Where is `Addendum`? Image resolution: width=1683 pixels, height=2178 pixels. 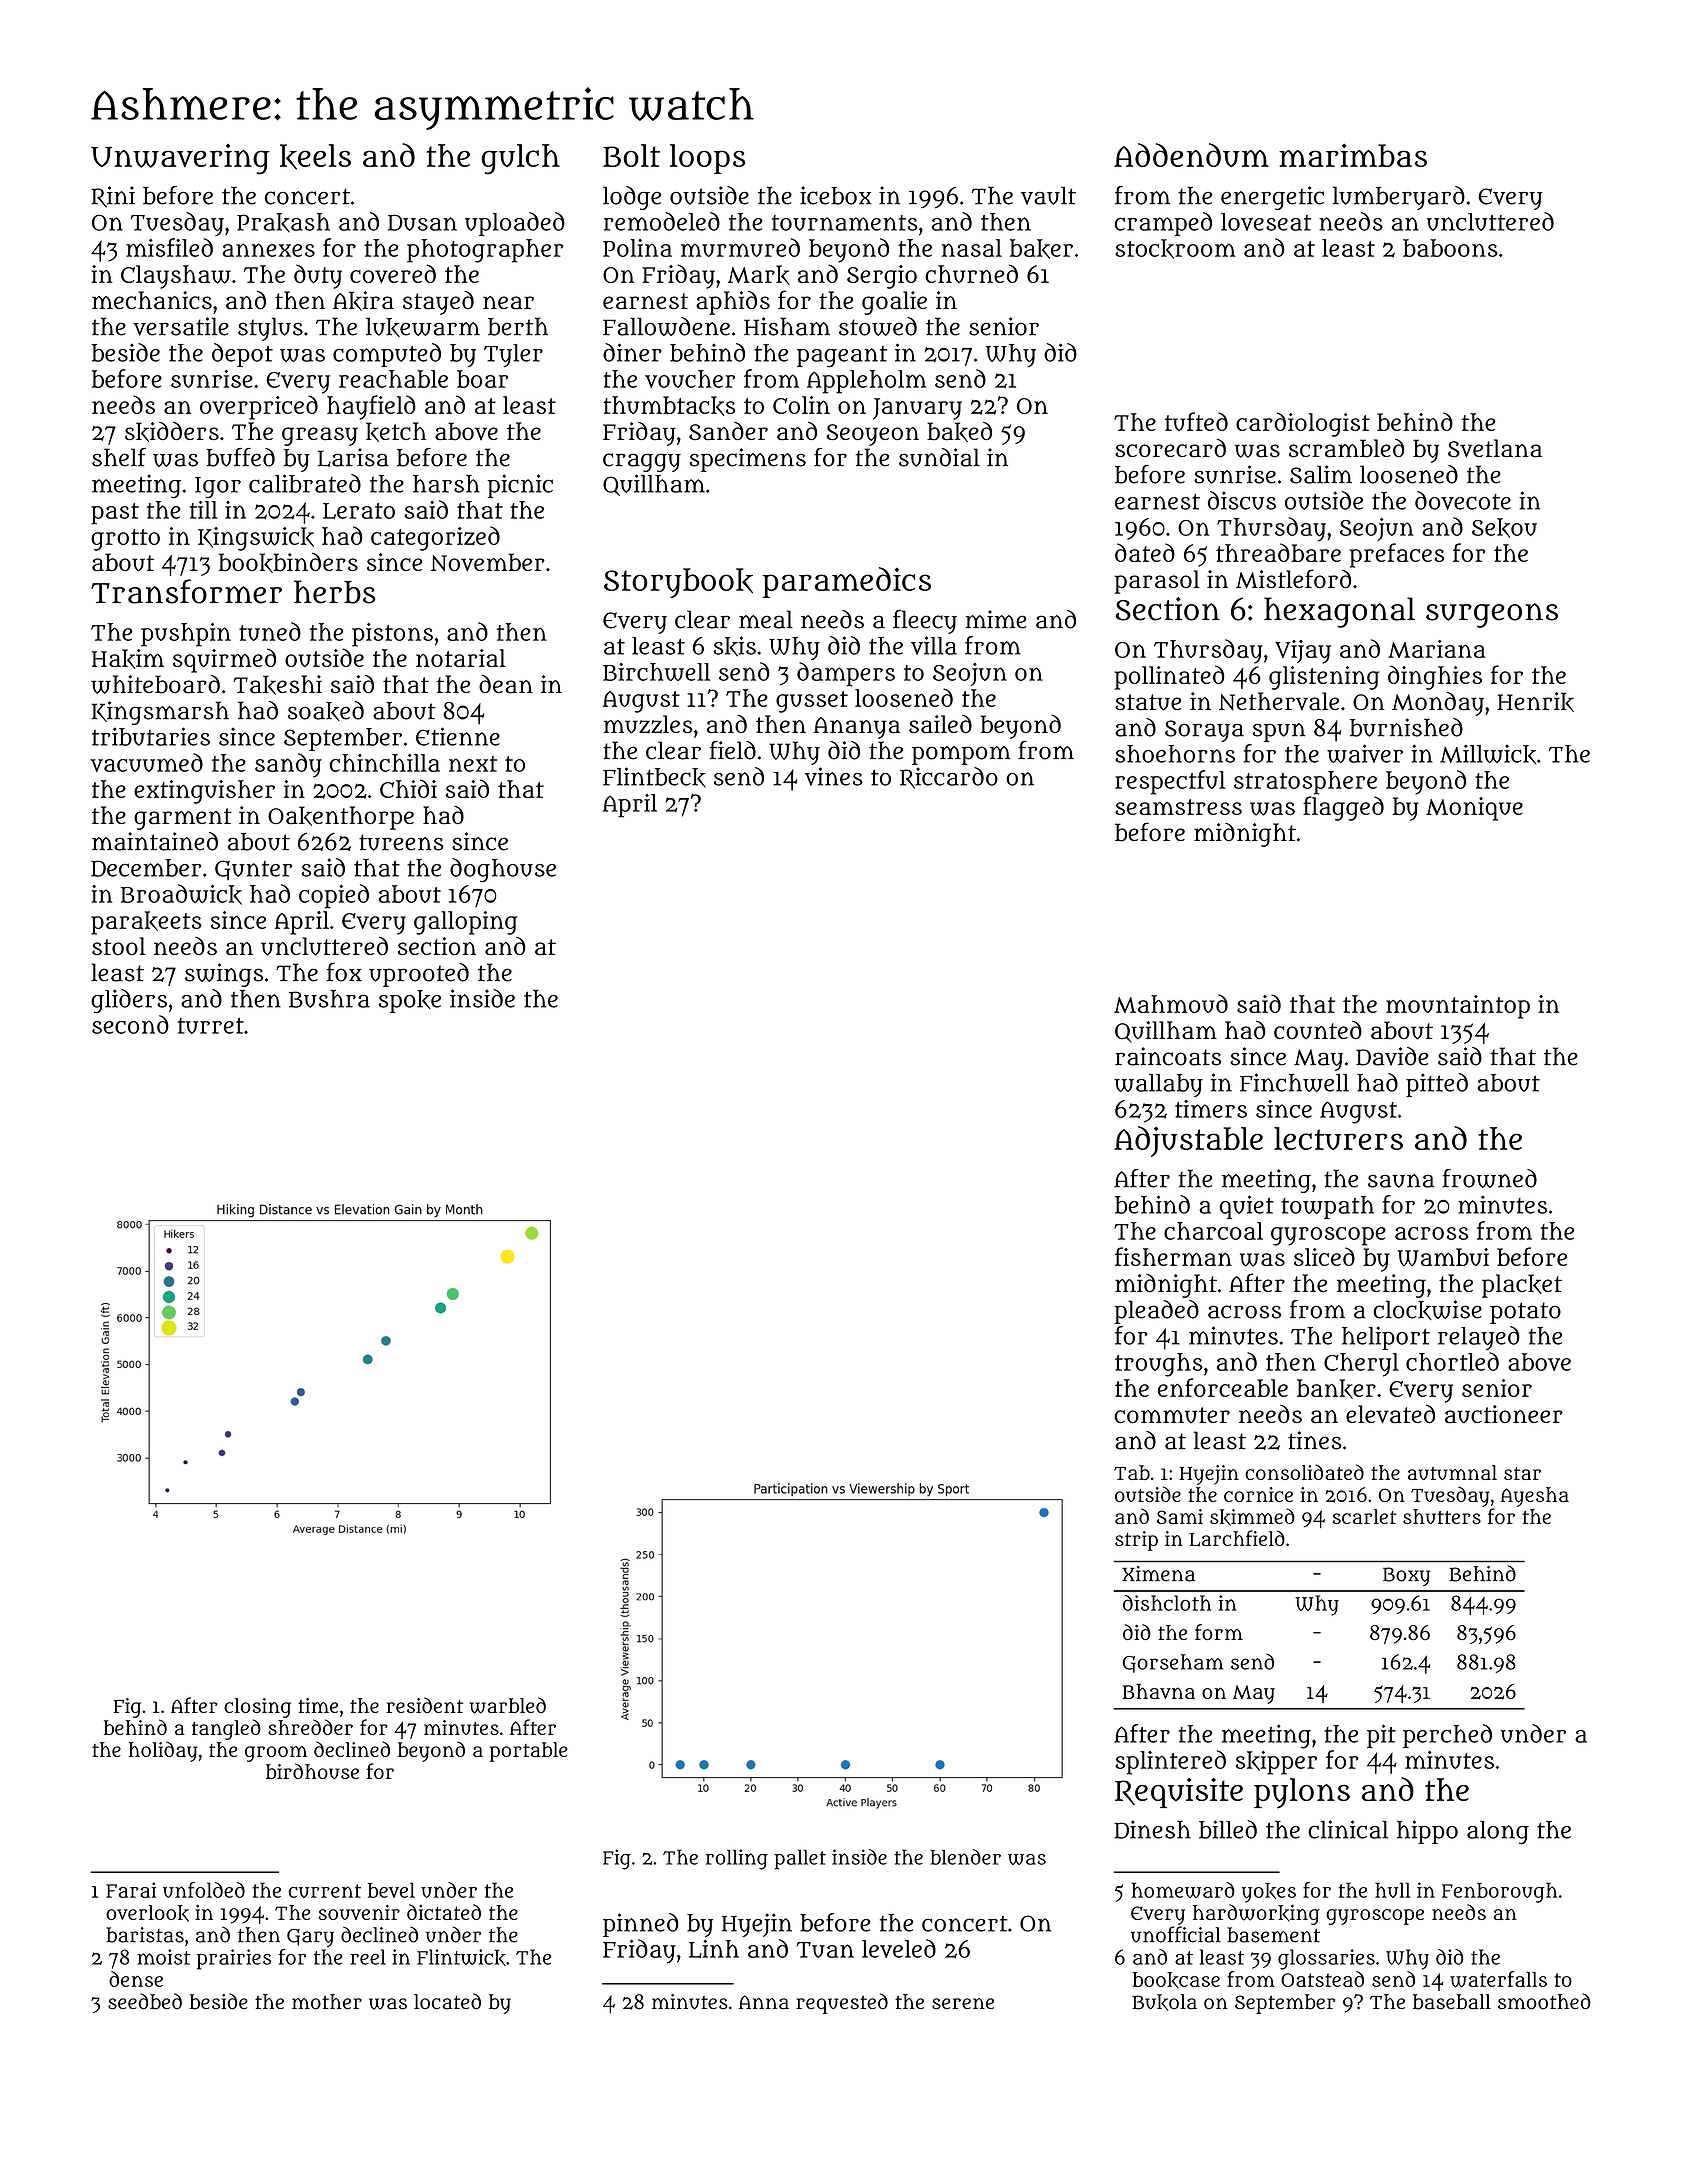
Addendum is located at coordinates (1191, 155).
